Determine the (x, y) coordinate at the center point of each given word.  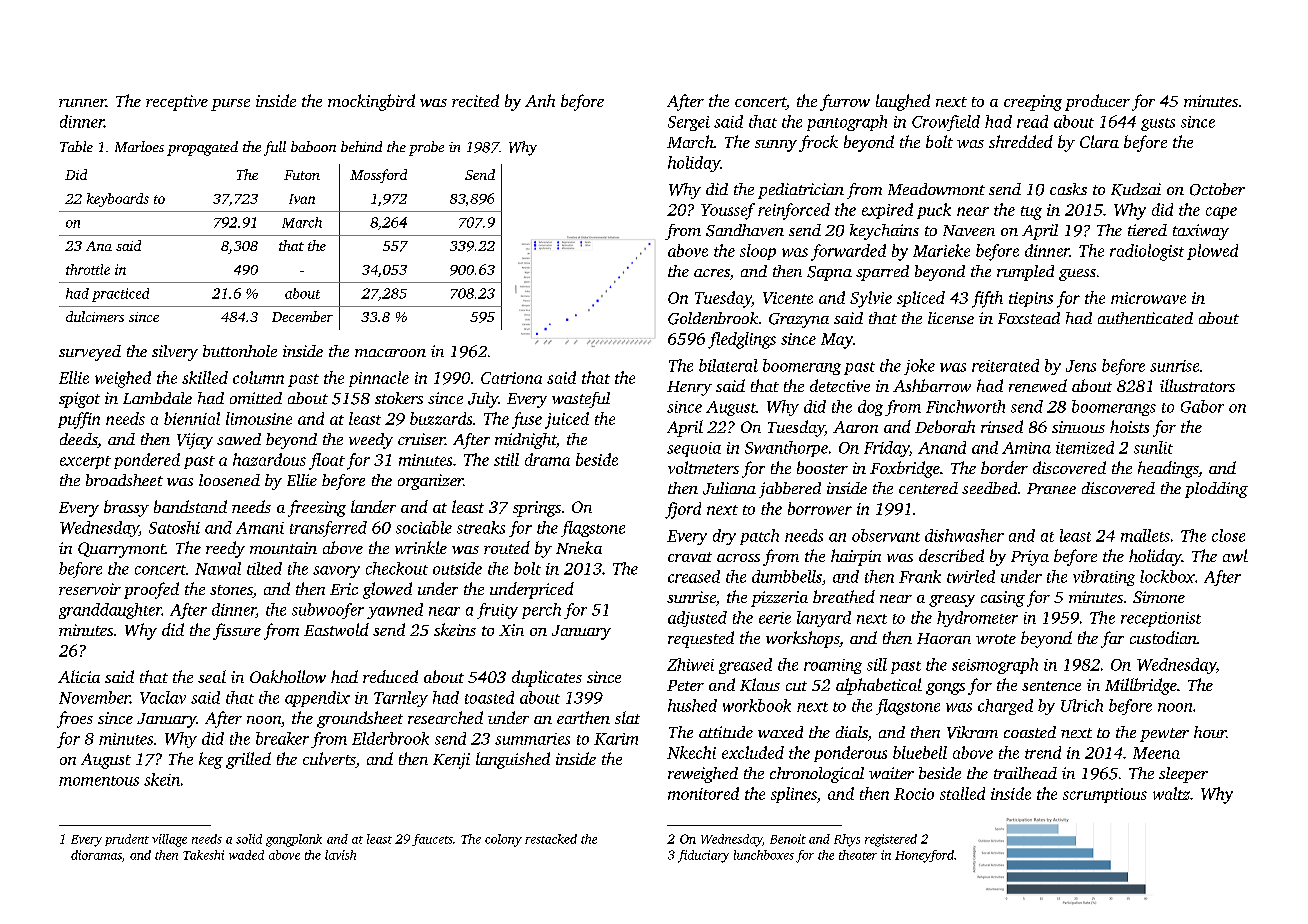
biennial (192, 418)
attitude (726, 732)
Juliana (729, 488)
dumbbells (787, 576)
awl (1235, 555)
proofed (151, 590)
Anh (540, 100)
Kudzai (1136, 189)
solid (249, 839)
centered (928, 488)
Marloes (139, 146)
